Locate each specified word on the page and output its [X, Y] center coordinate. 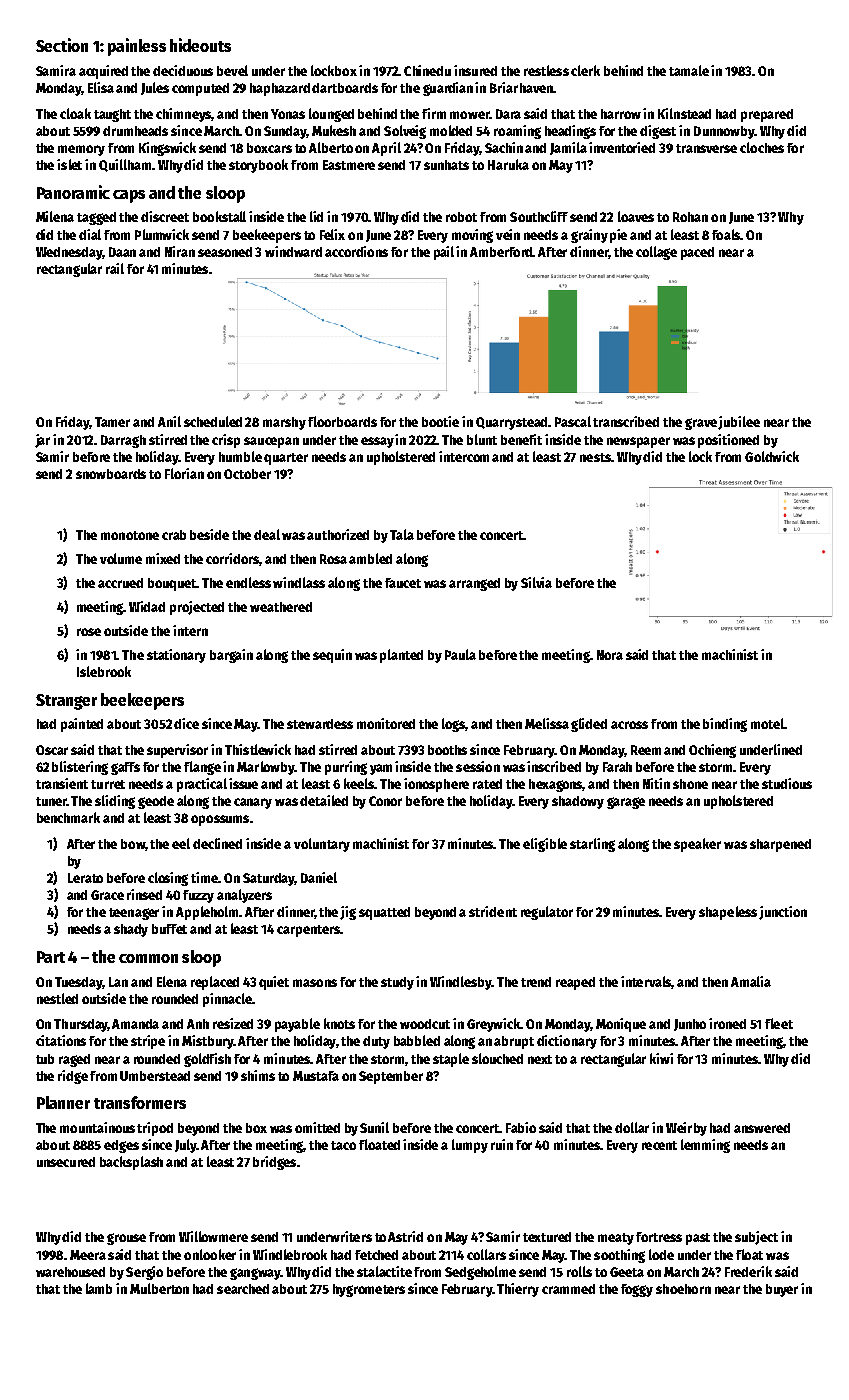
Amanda [135, 1024]
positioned [728, 441]
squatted [384, 913]
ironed [727, 1023]
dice [186, 723]
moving [472, 236]
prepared [767, 115]
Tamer [112, 422]
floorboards [342, 421]
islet [69, 164]
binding [725, 725]
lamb [99, 1288]
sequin [332, 656]
